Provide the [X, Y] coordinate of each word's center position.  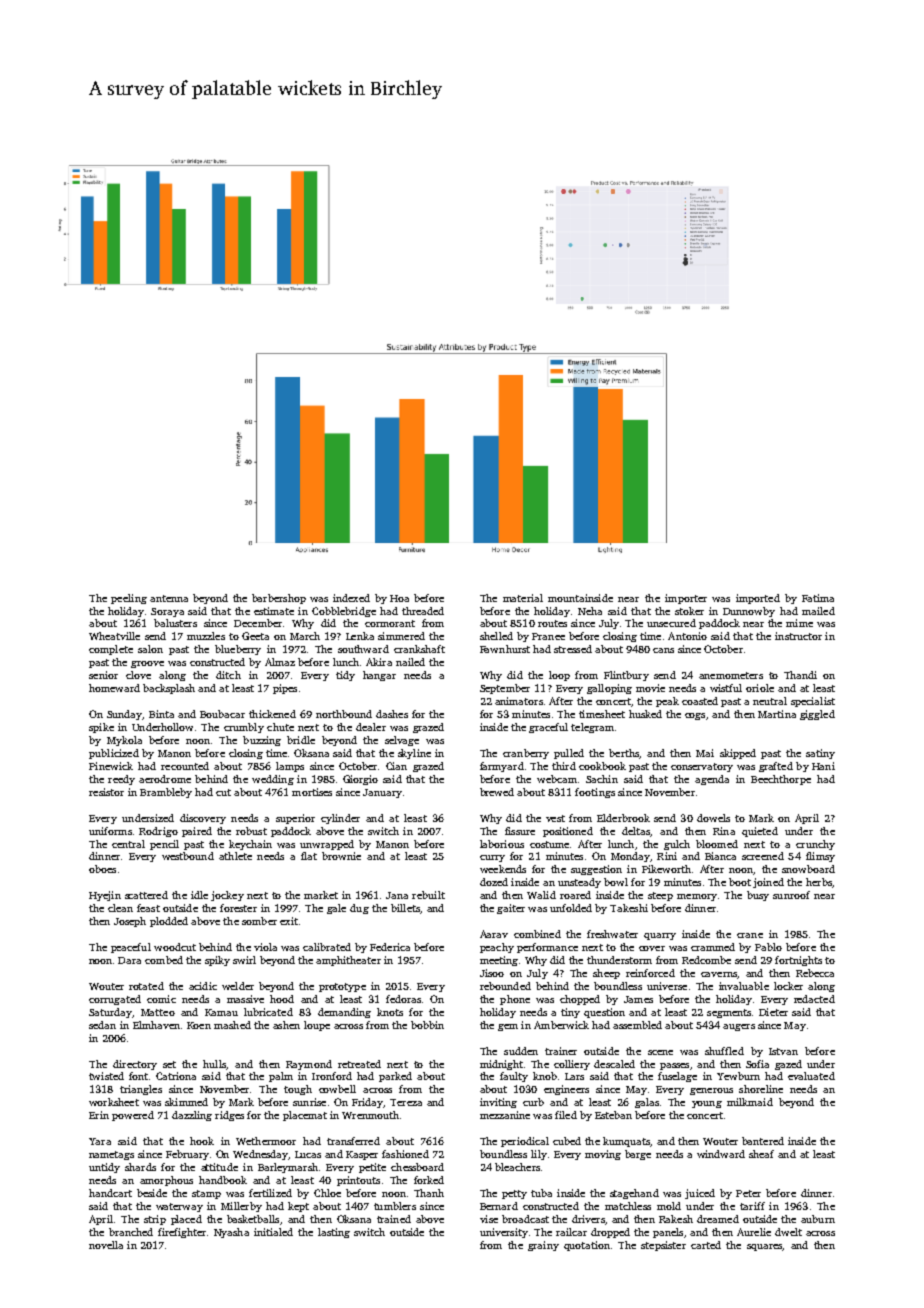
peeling [129, 599]
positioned [568, 832]
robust [251, 831]
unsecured [671, 623]
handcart [110, 1193]
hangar [379, 676]
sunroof [791, 895]
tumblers [395, 1206]
